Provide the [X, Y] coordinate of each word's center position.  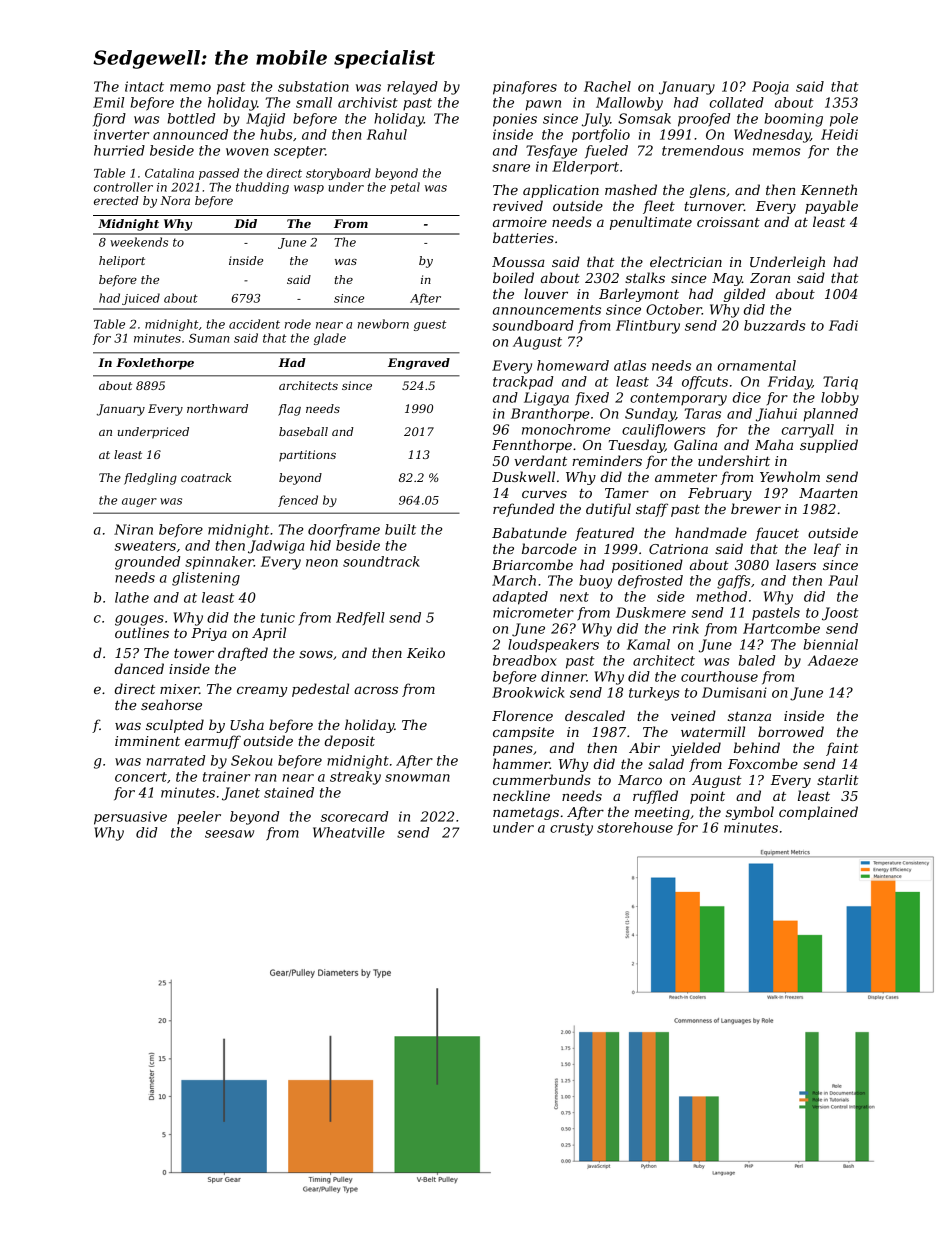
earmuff [213, 742]
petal [405, 188]
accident [254, 324]
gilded [745, 295]
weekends [139, 242]
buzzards [774, 325]
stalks [645, 277]
